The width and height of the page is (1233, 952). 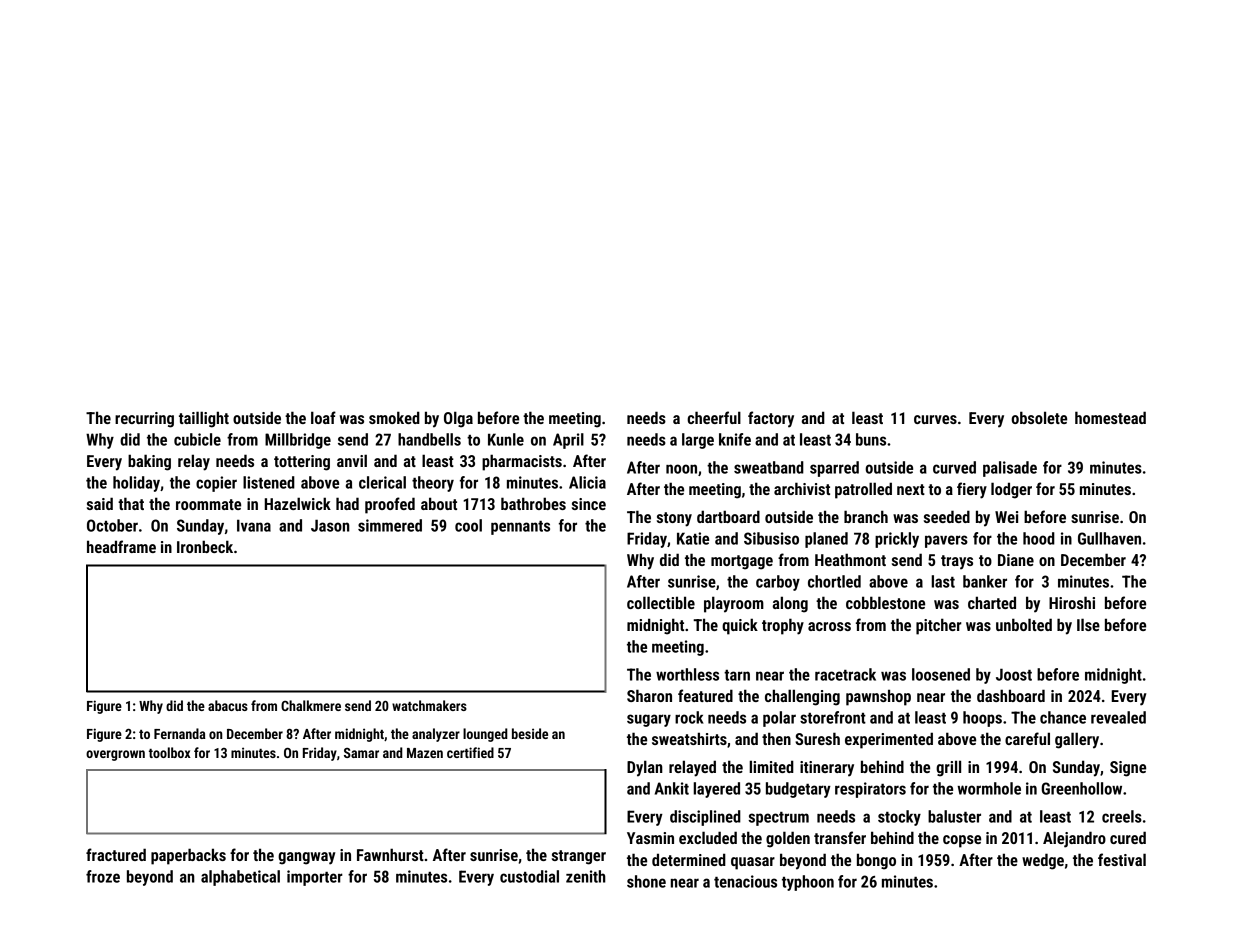 I want to click on froze, so click(x=103, y=876).
